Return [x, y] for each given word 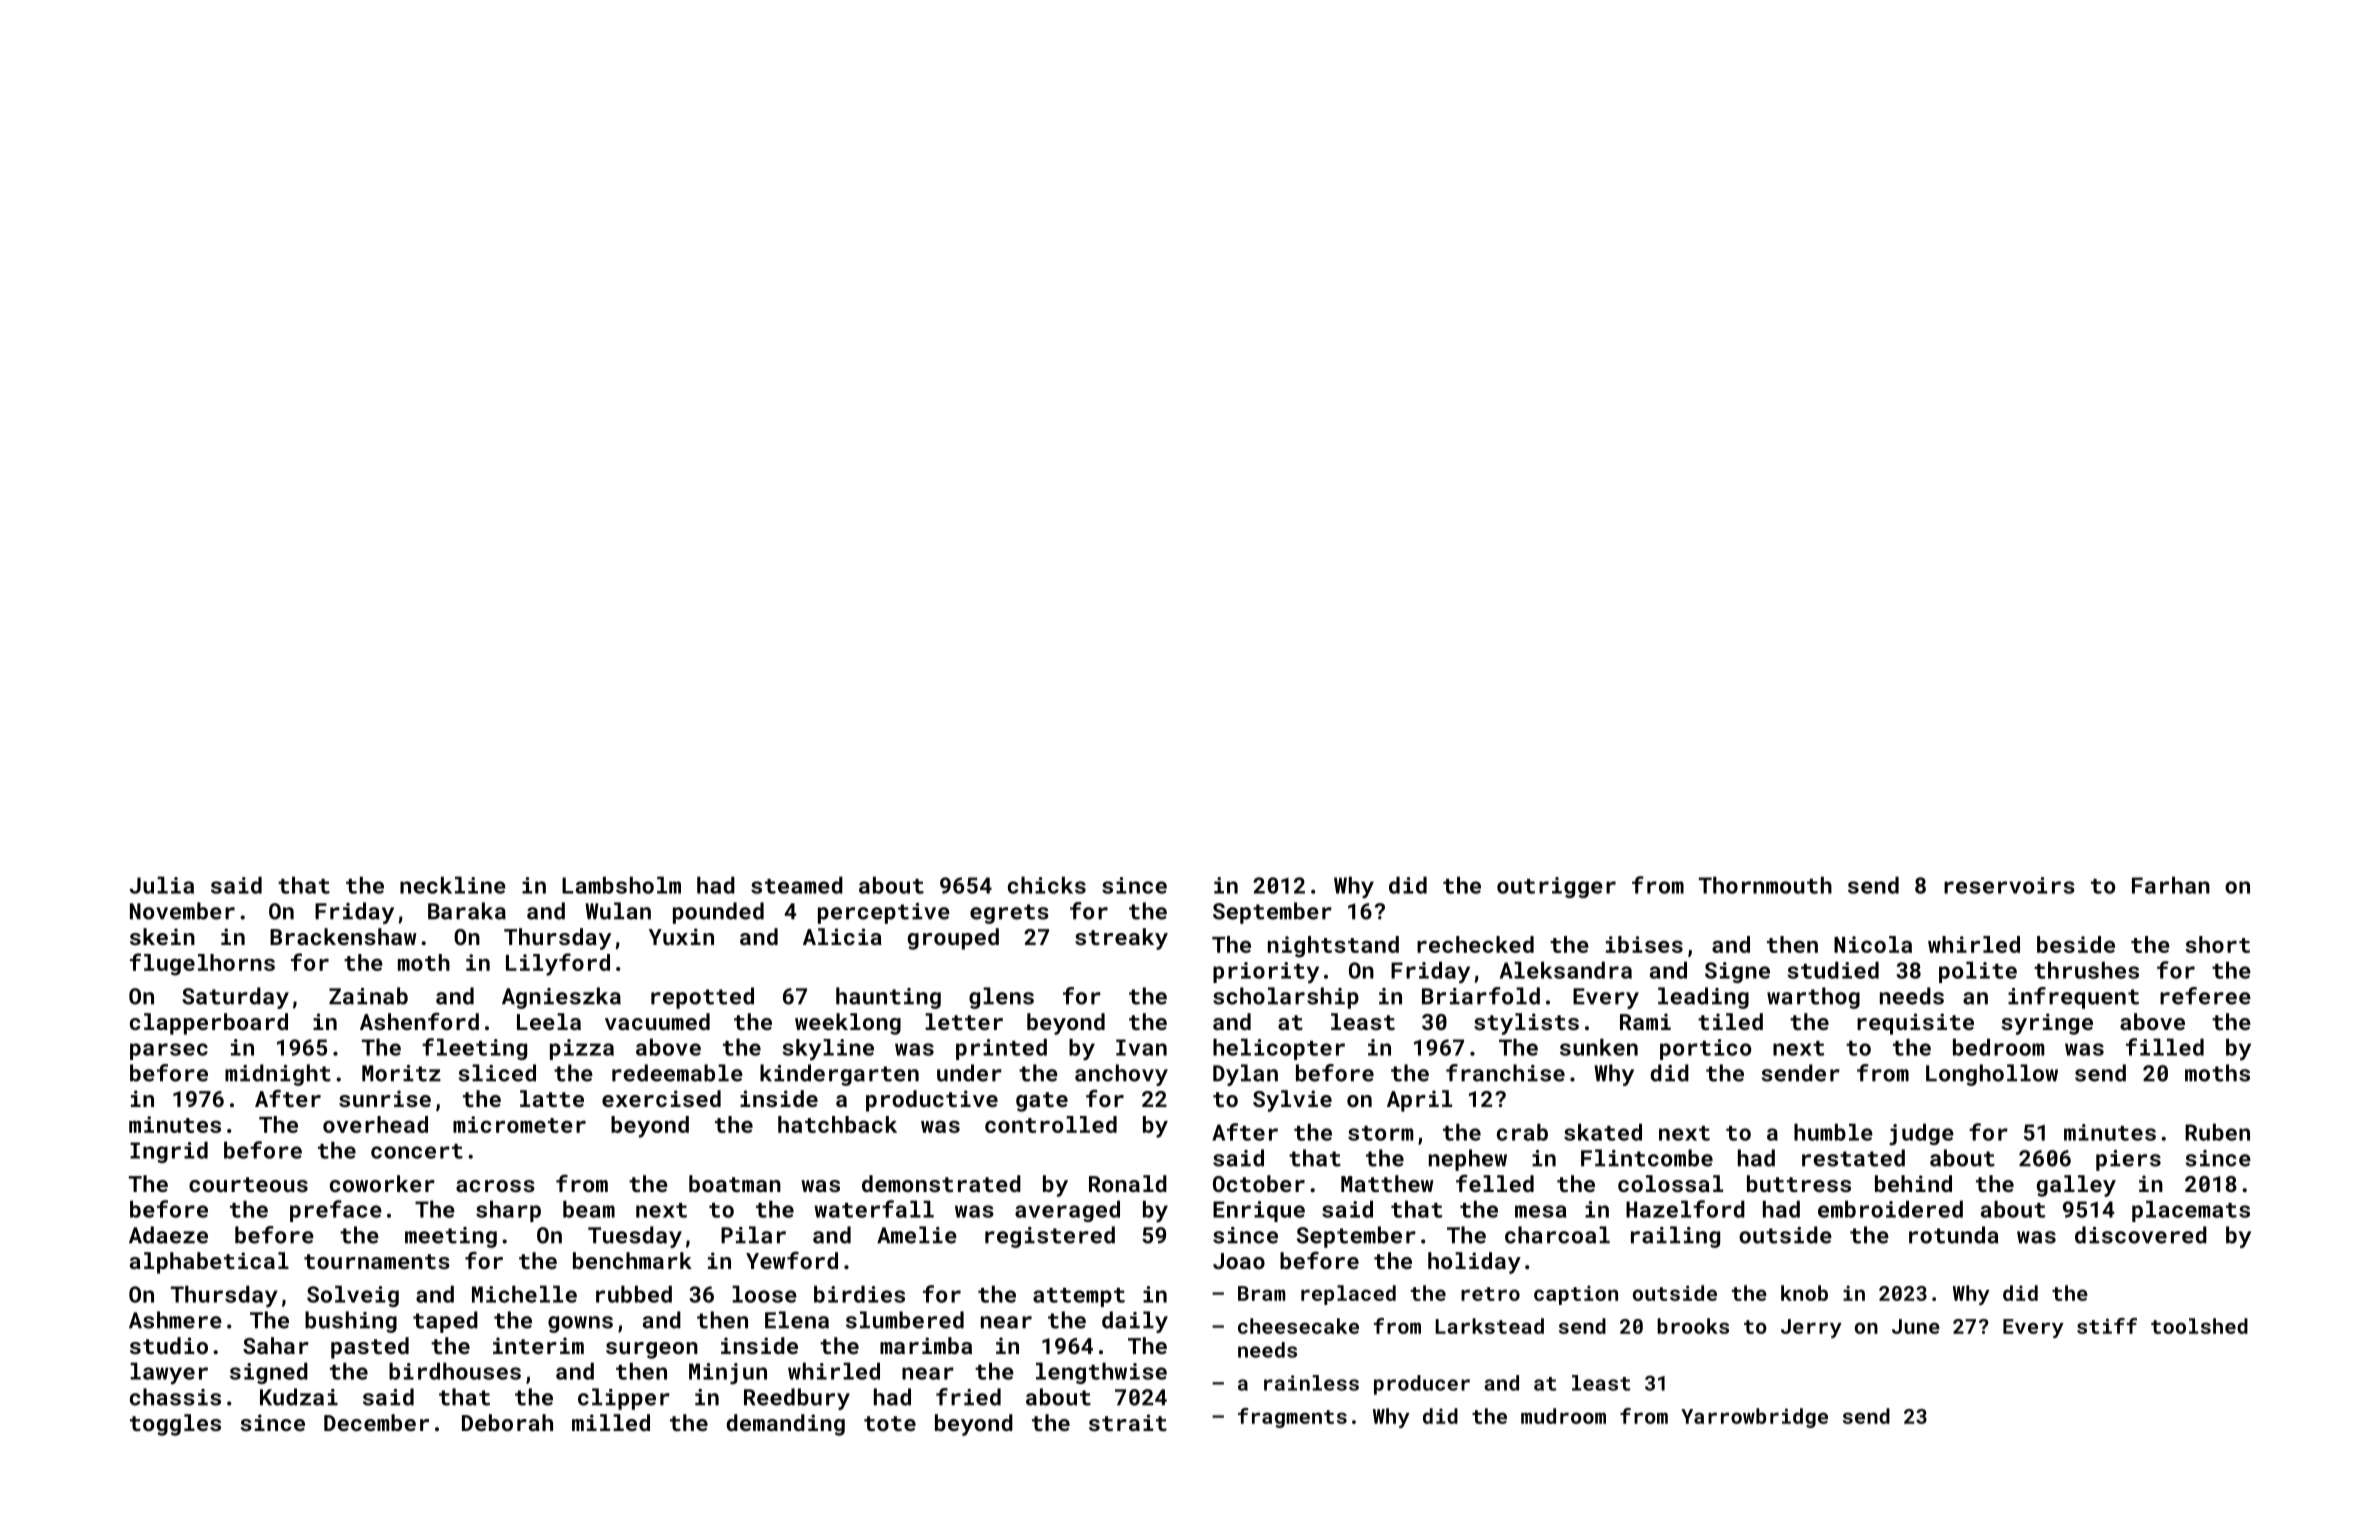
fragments [1292, 1418]
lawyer [169, 1373]
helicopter [1279, 1049]
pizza [582, 1049]
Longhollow [1992, 1075]
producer [1422, 1385]
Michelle [524, 1294]
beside [2076, 944]
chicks [1047, 885]
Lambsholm [621, 885]
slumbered [905, 1320]
